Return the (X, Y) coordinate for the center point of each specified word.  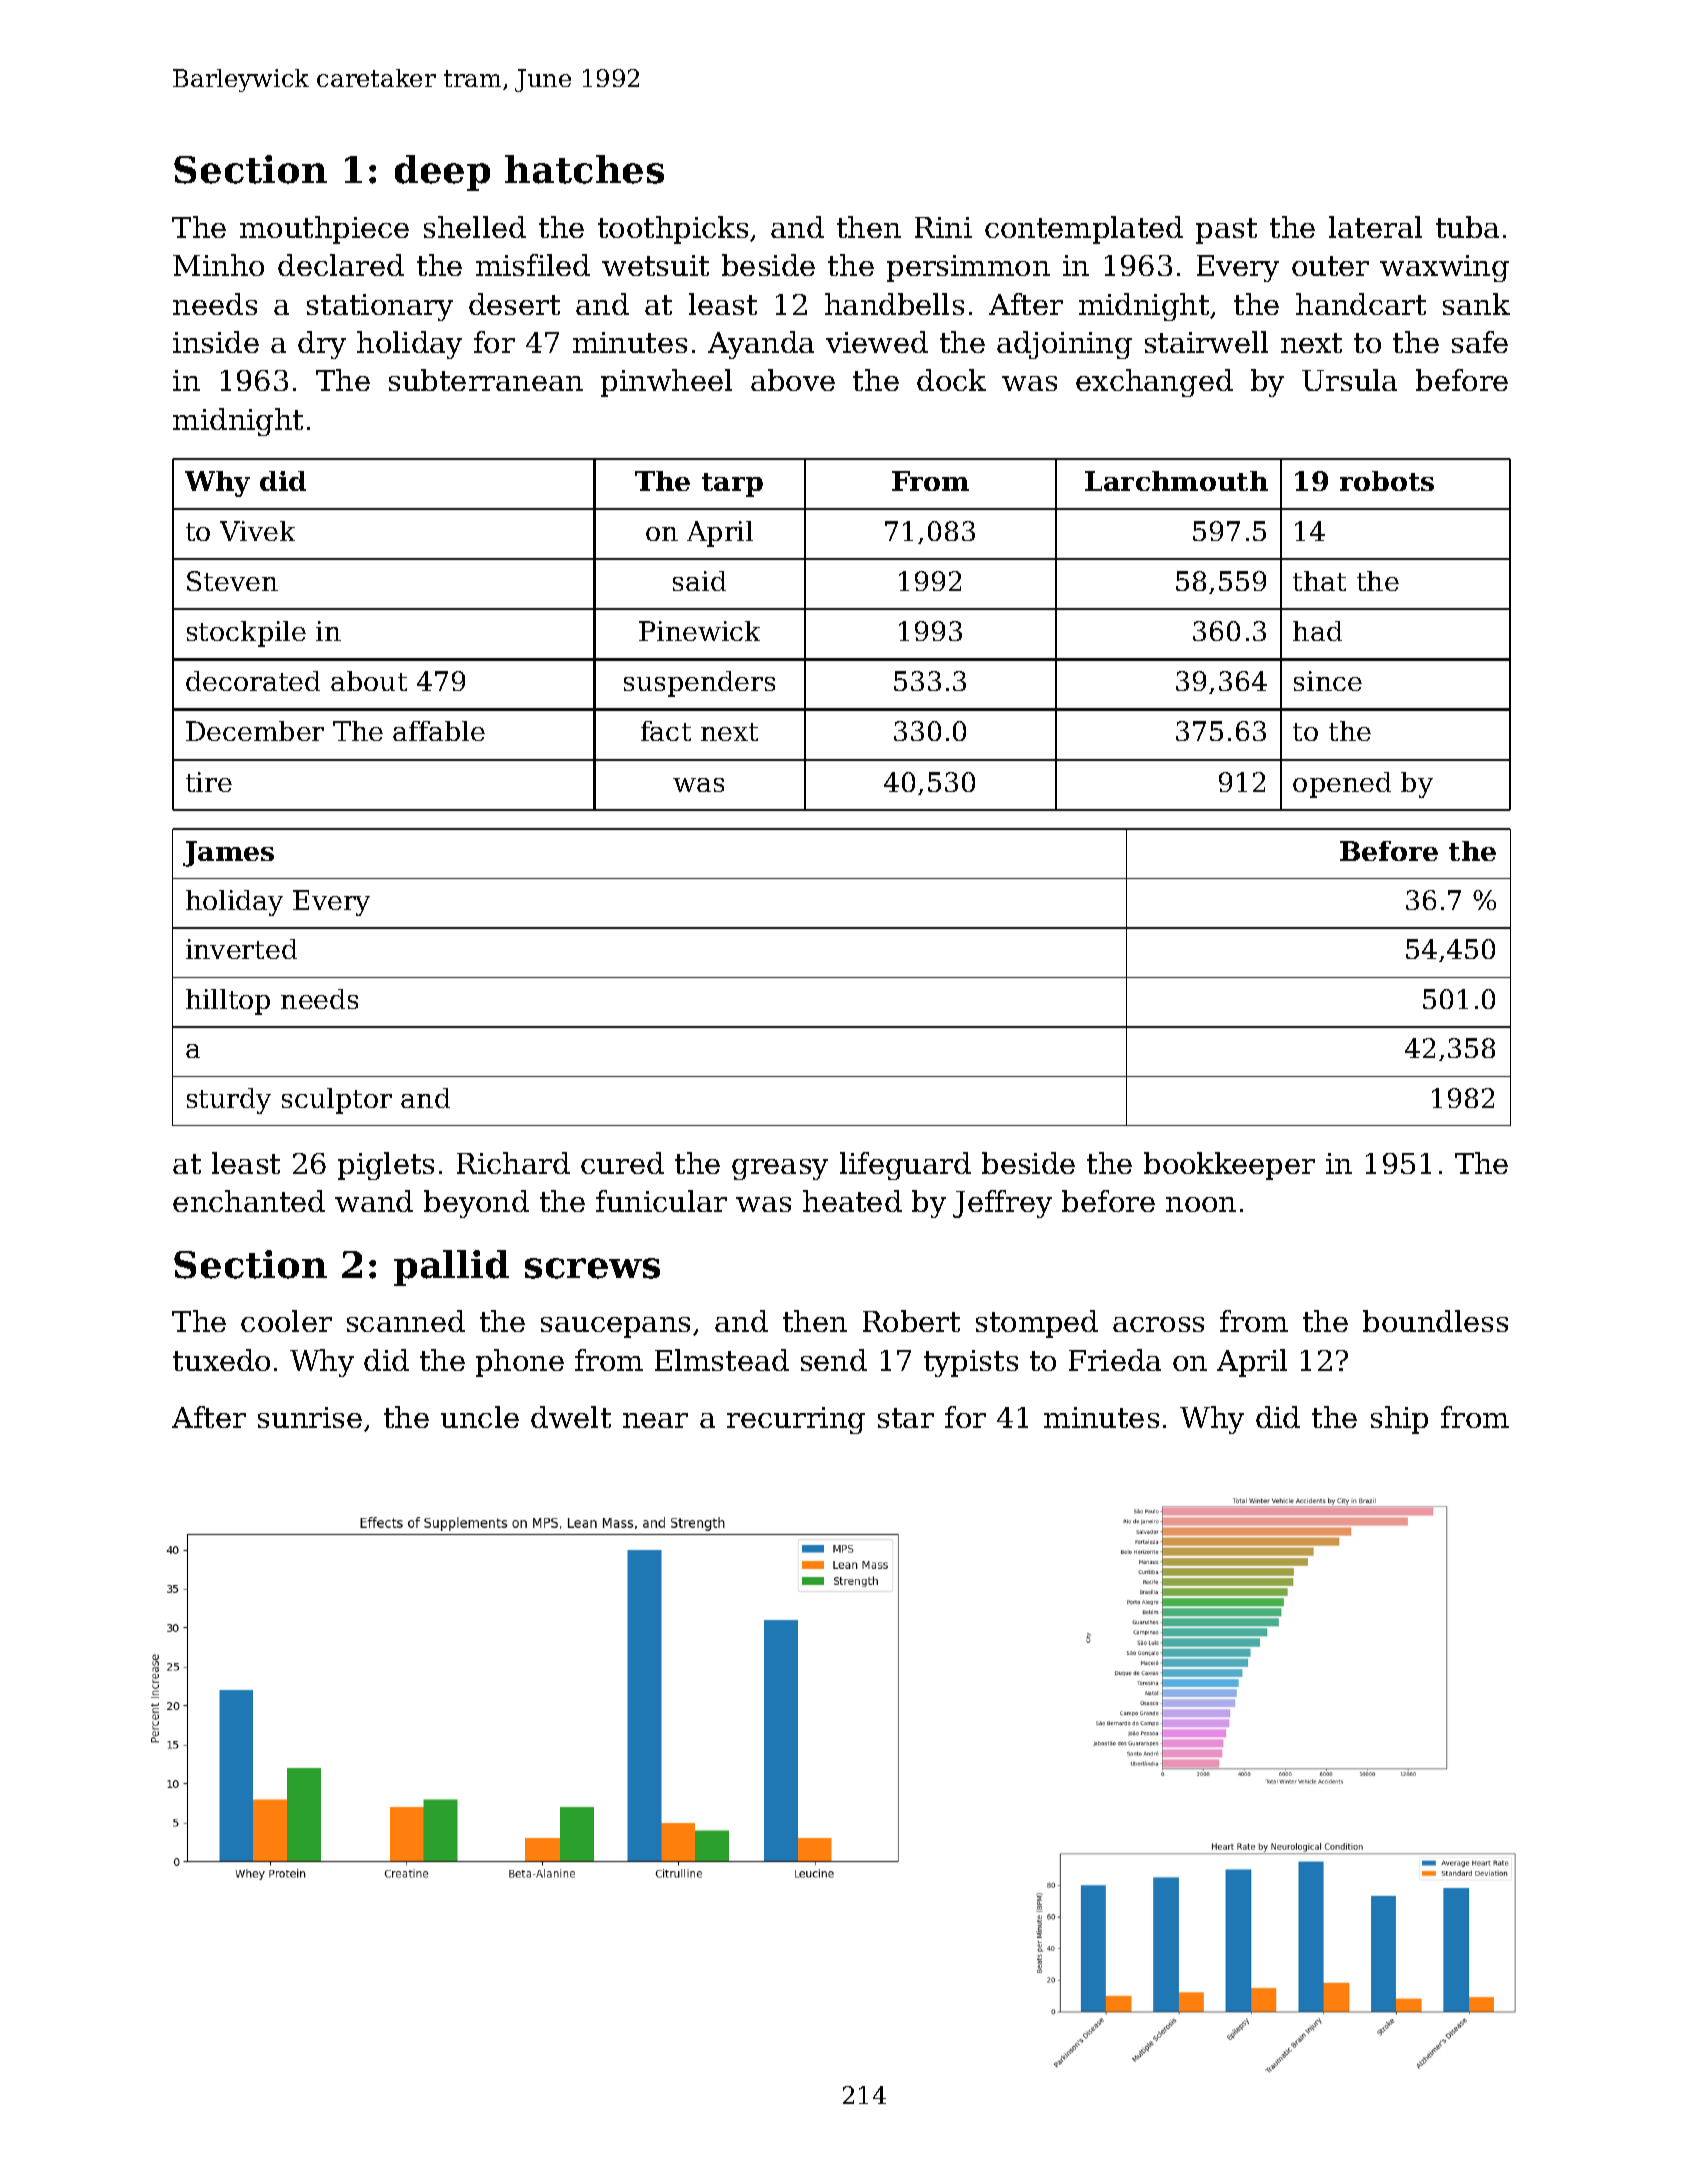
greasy (780, 1169)
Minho (218, 265)
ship (1399, 1420)
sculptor (337, 1101)
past (1226, 231)
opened (1342, 785)
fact (666, 731)
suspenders (699, 684)
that (1319, 581)
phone (520, 1363)
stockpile (246, 634)
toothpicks (673, 230)
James (228, 854)
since (1328, 681)
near (655, 1420)
